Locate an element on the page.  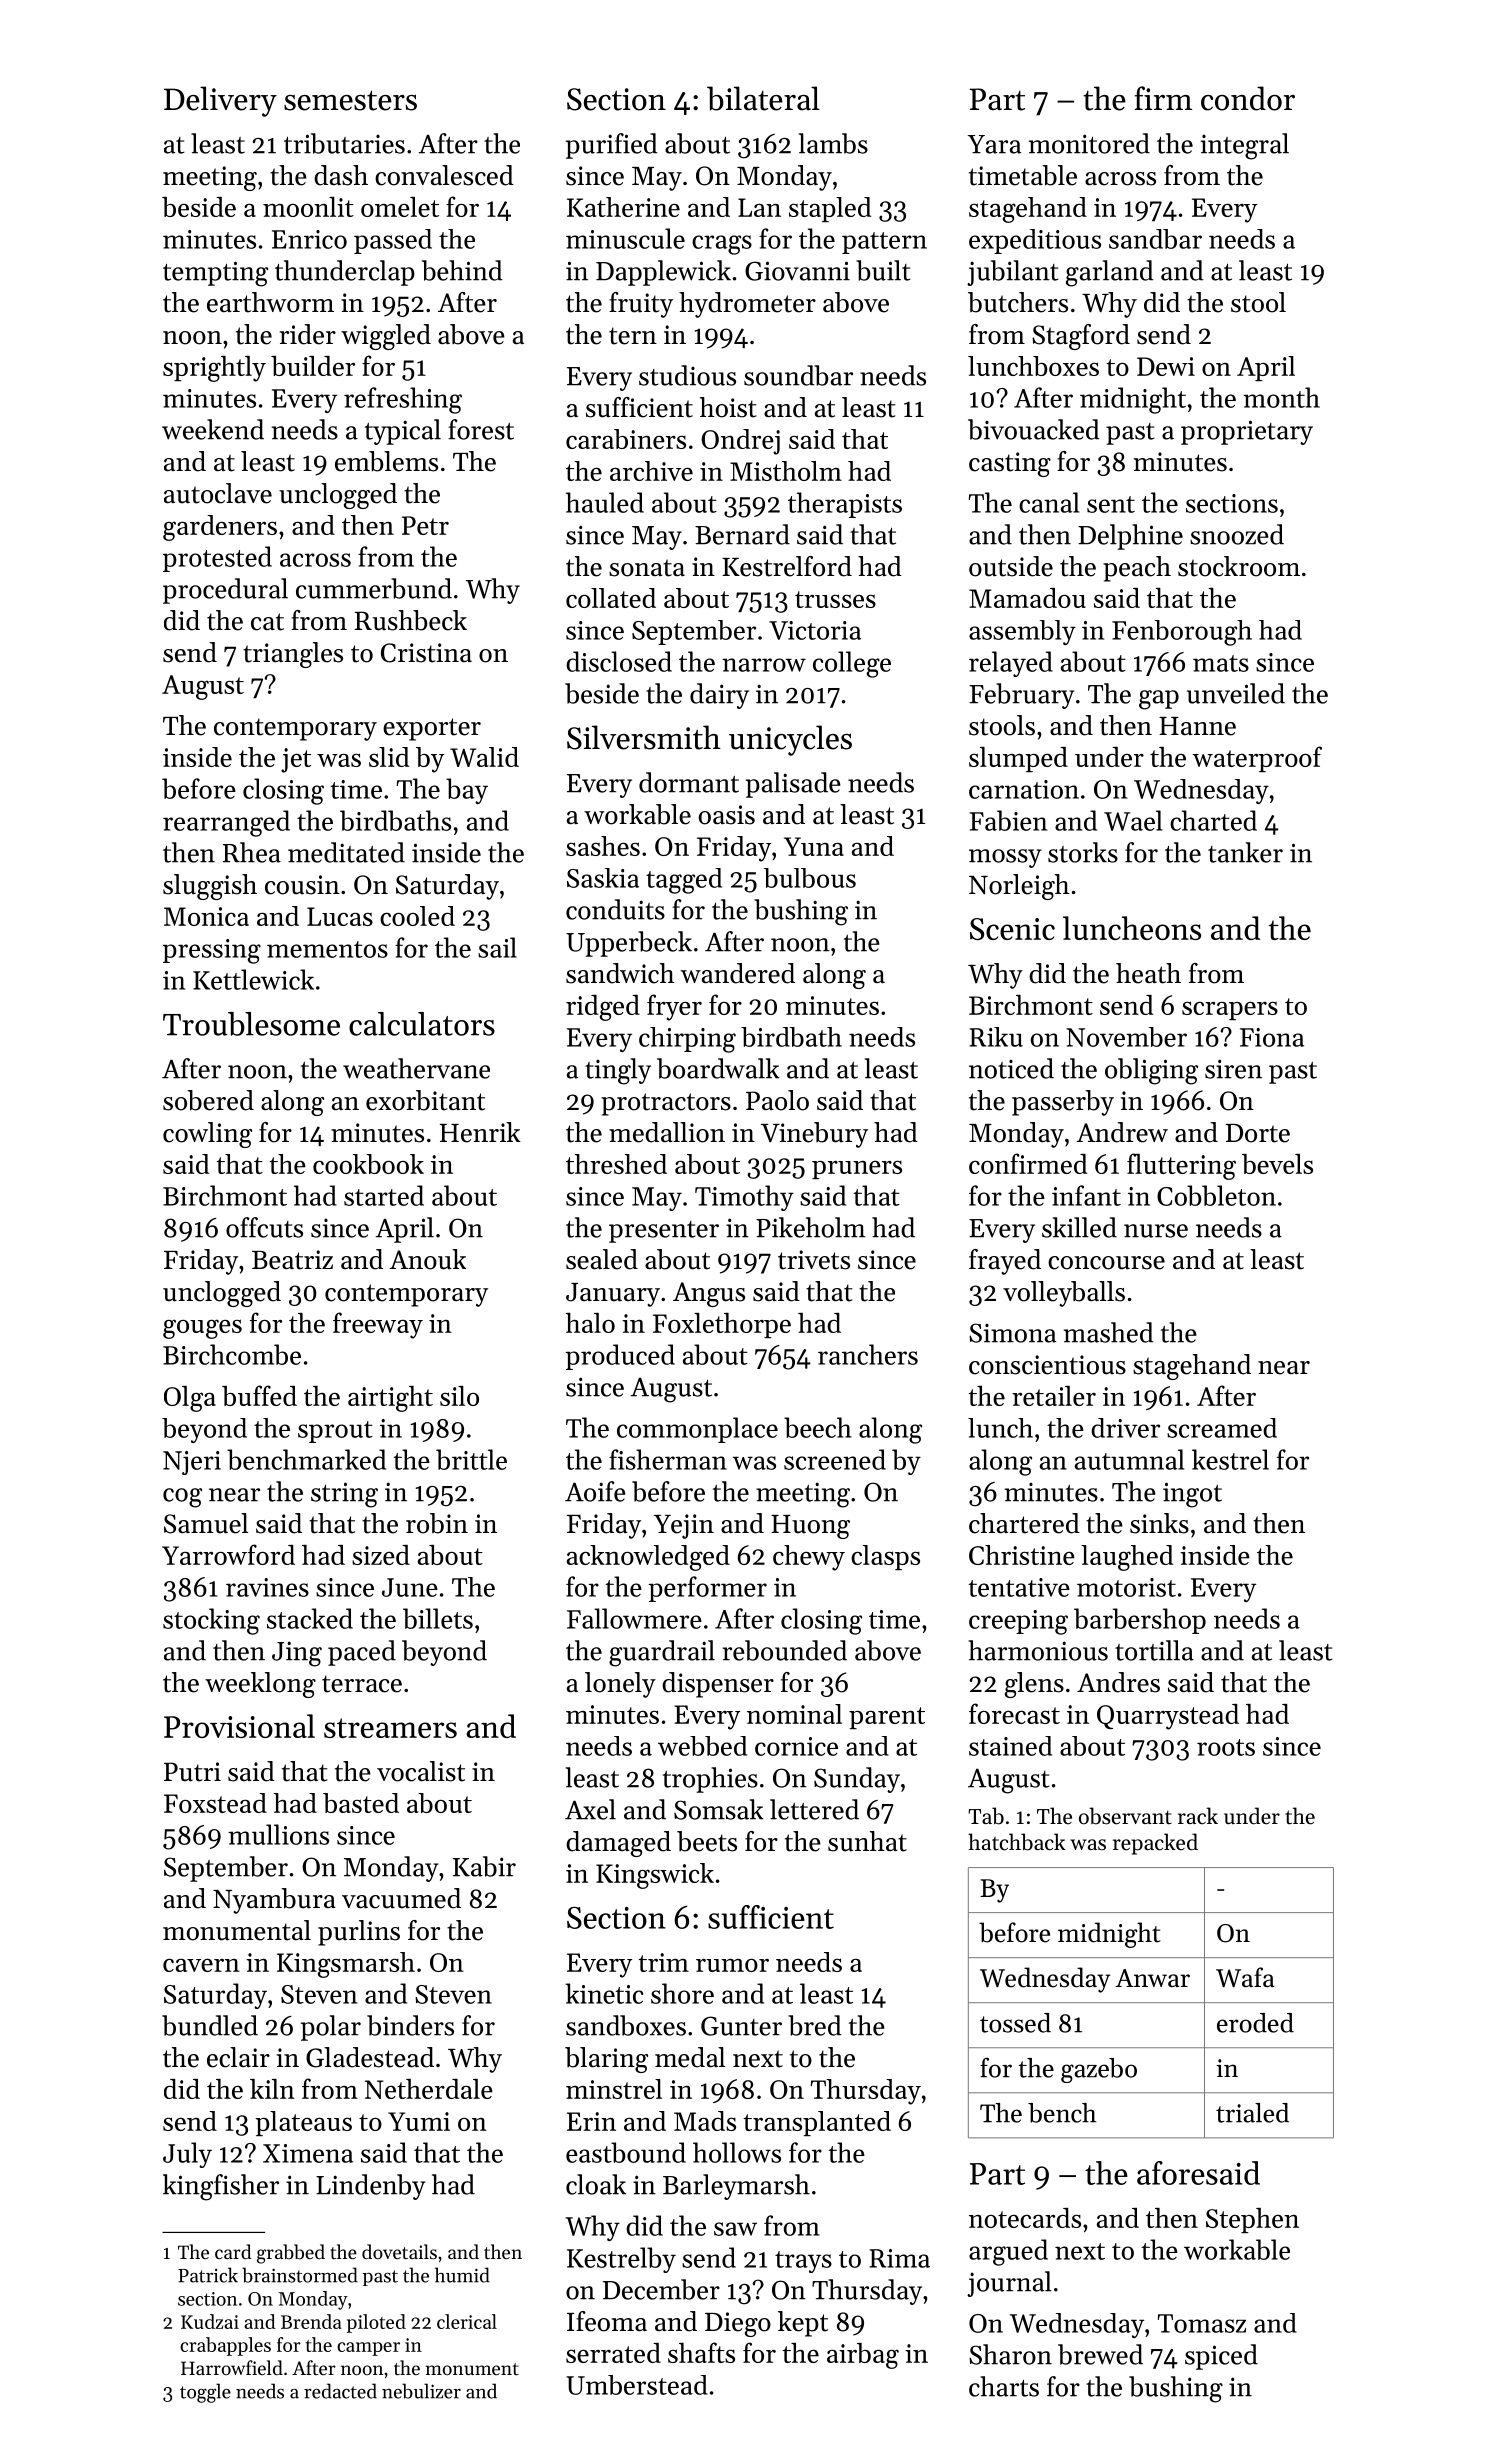
Netherdale is located at coordinates (429, 2089).
